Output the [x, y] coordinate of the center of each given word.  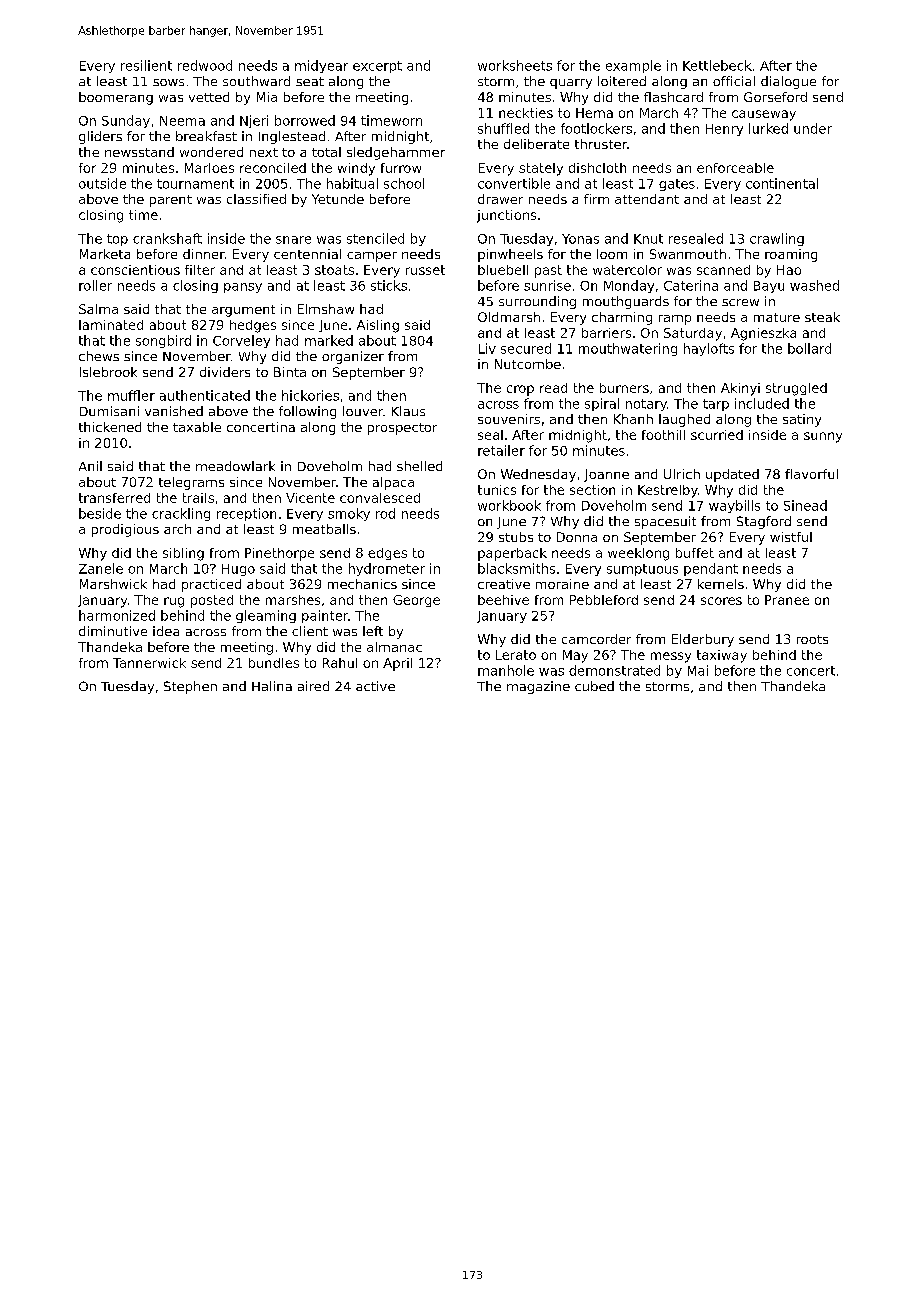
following [307, 412]
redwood [205, 65]
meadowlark [235, 466]
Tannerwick [149, 663]
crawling [777, 239]
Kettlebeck [717, 65]
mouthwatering [628, 349]
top [117, 240]
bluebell [503, 270]
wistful [791, 537]
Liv [487, 348]
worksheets [515, 65]
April [397, 664]
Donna [577, 537]
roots [812, 639]
